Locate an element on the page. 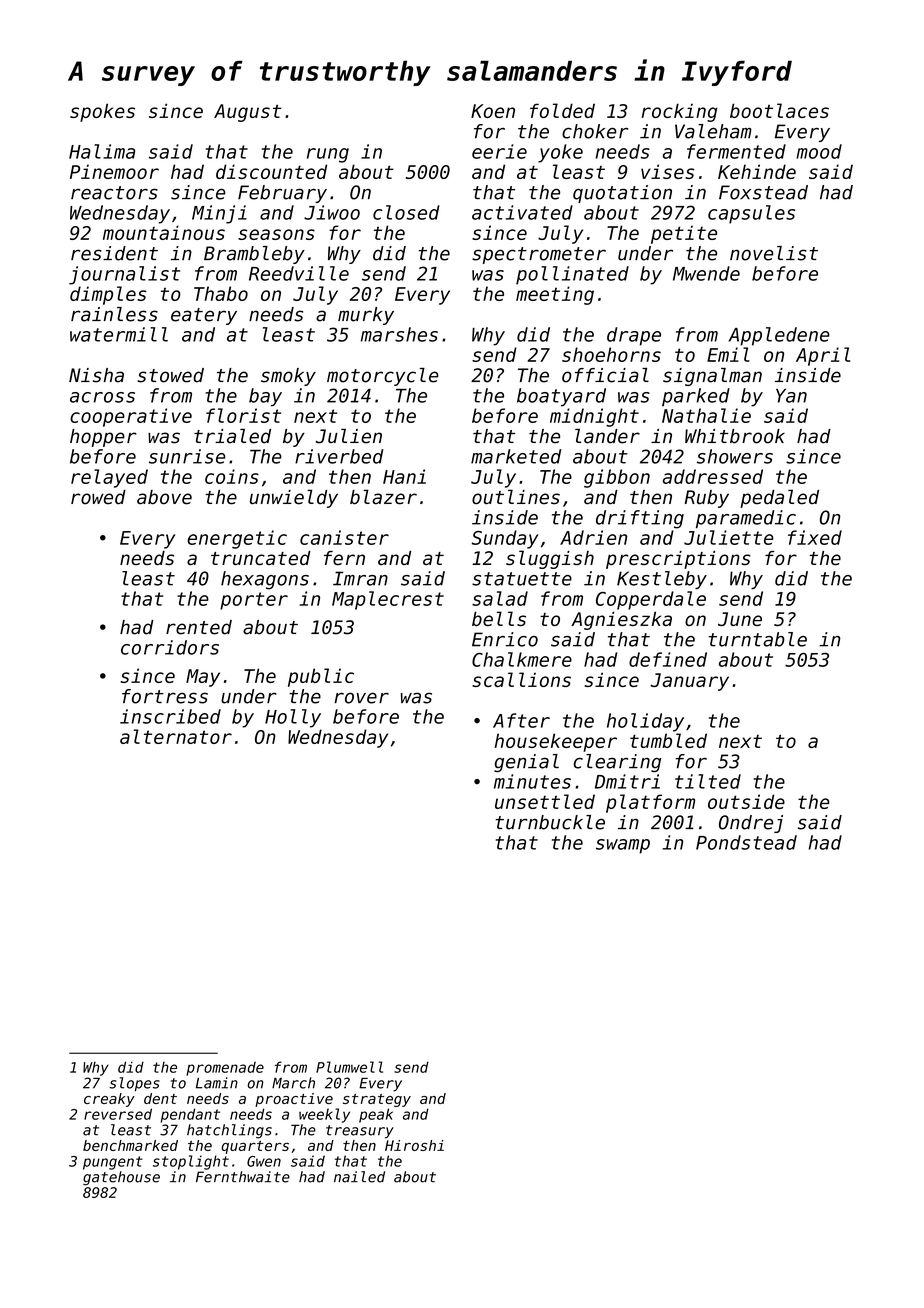 The image size is (924, 1308). Pondstead is located at coordinates (746, 842).
